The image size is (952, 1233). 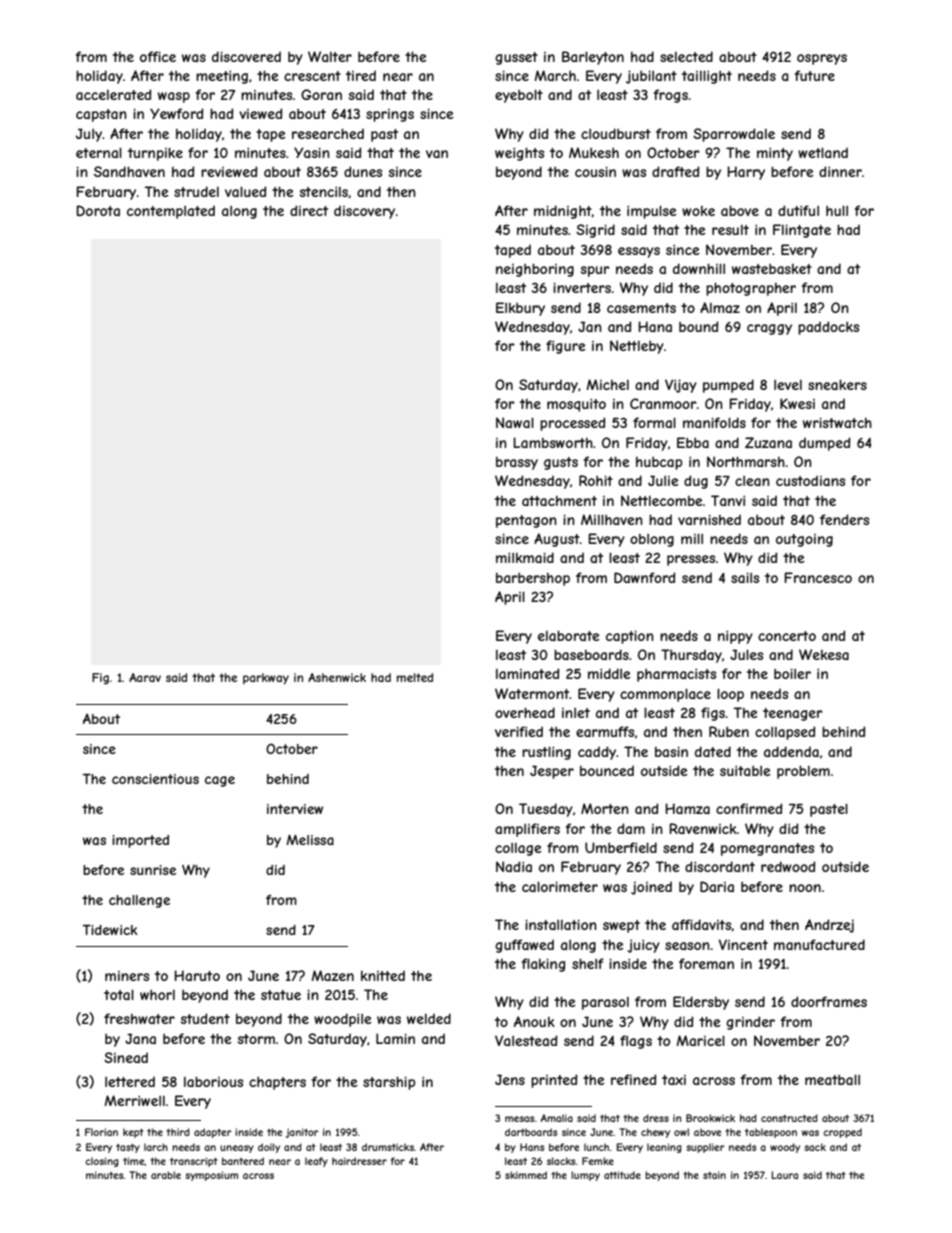 What do you see at coordinates (822, 59) in the screenshot?
I see `ospreys` at bounding box center [822, 59].
